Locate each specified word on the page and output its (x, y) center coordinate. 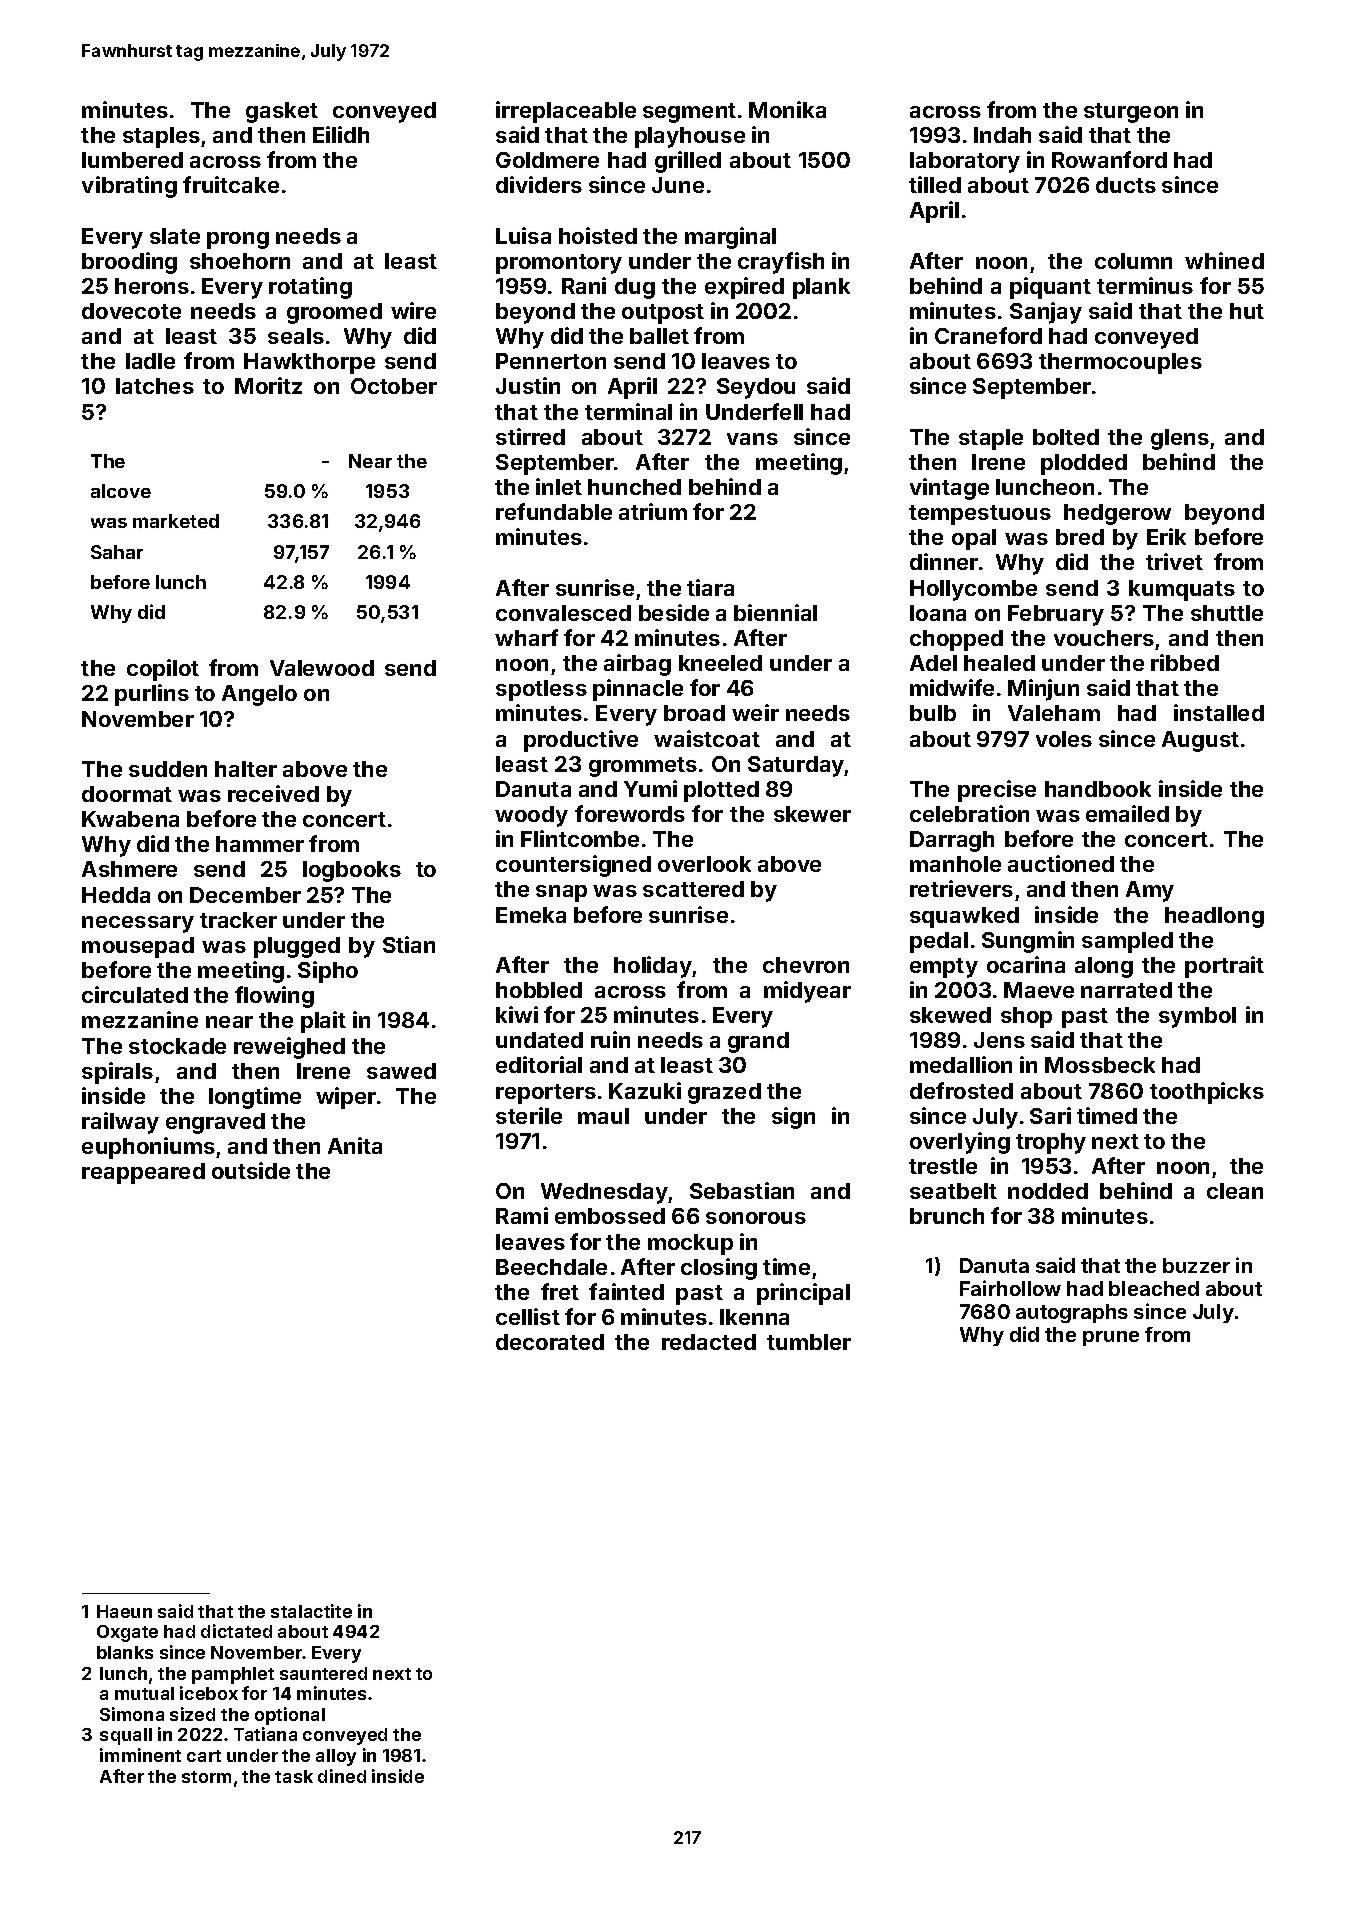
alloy (336, 1757)
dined (342, 1776)
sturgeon (1131, 113)
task (294, 1776)
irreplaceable (566, 112)
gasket (282, 112)
